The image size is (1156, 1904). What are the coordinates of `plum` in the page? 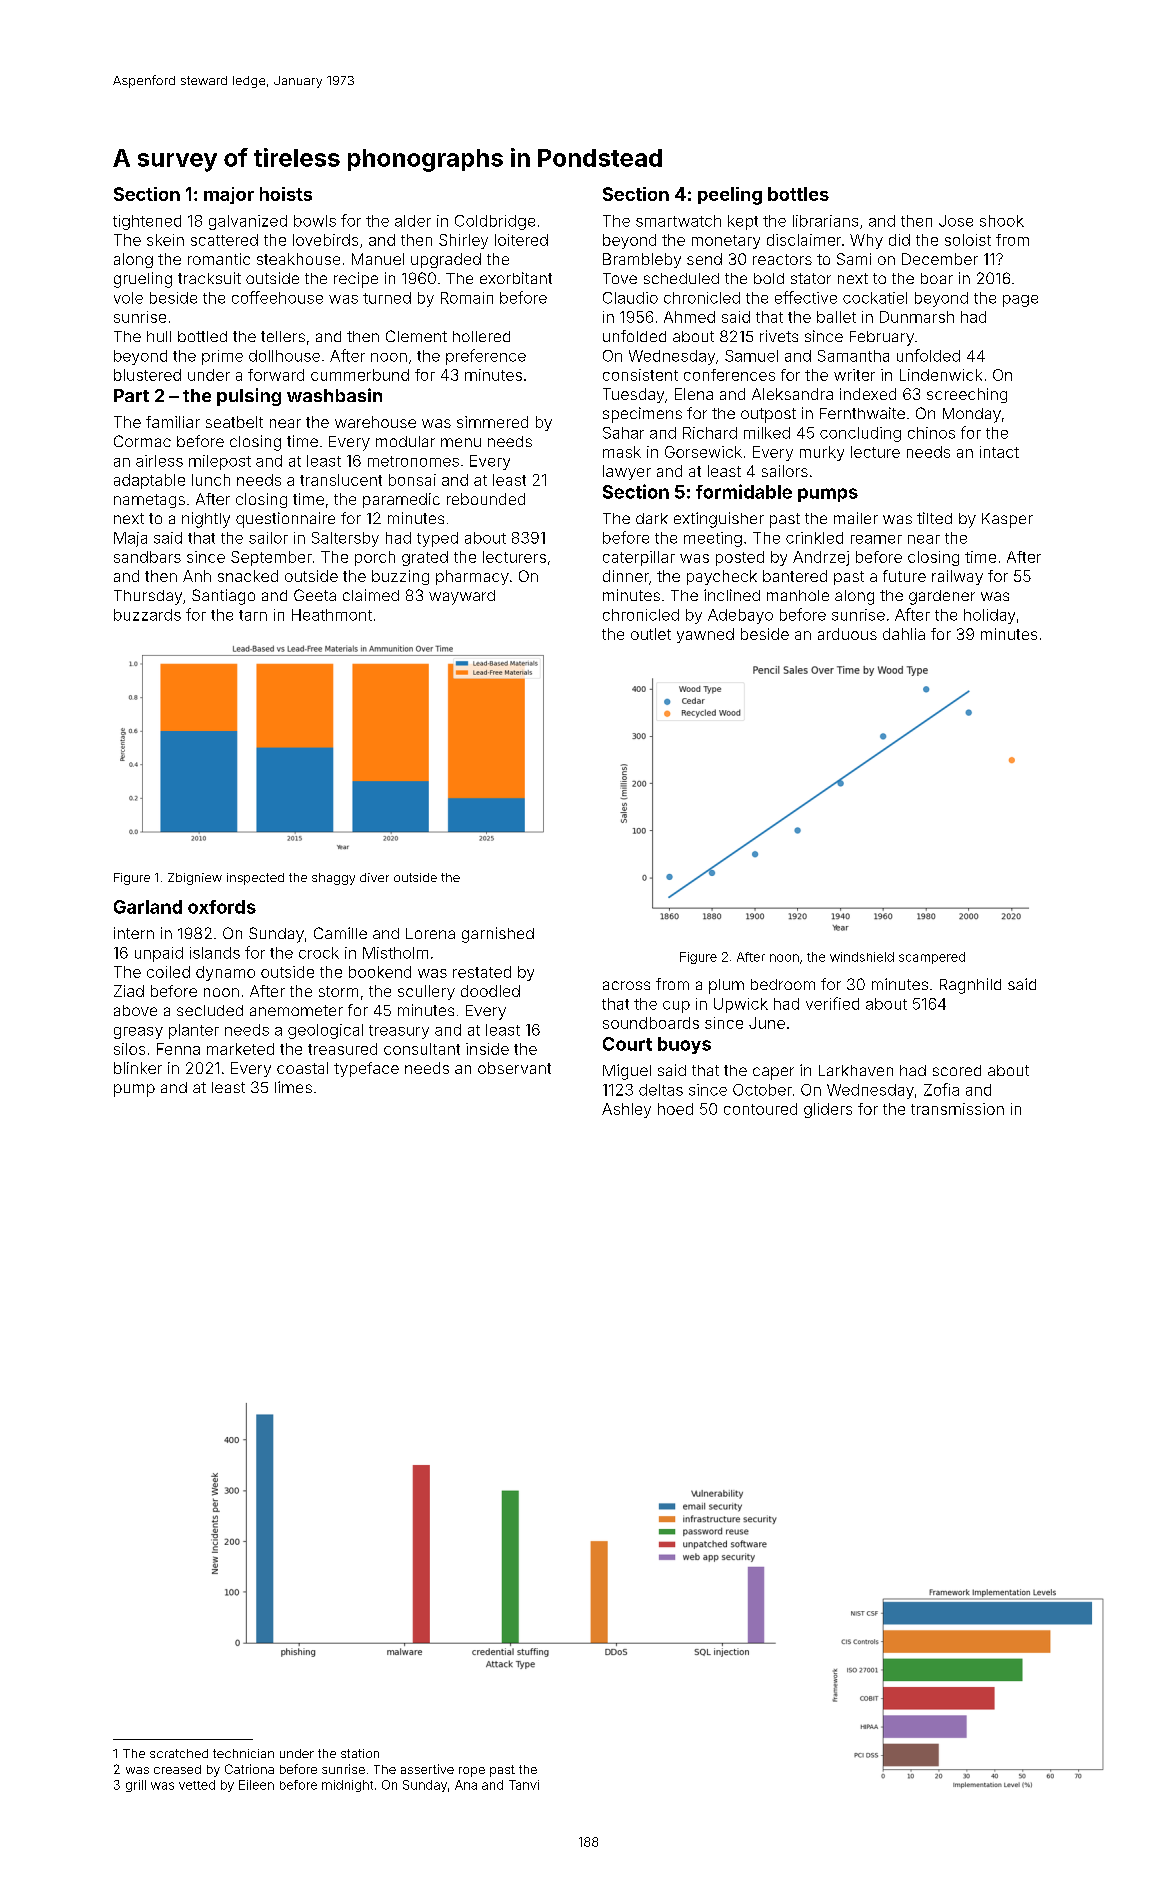 It's located at (726, 986).
